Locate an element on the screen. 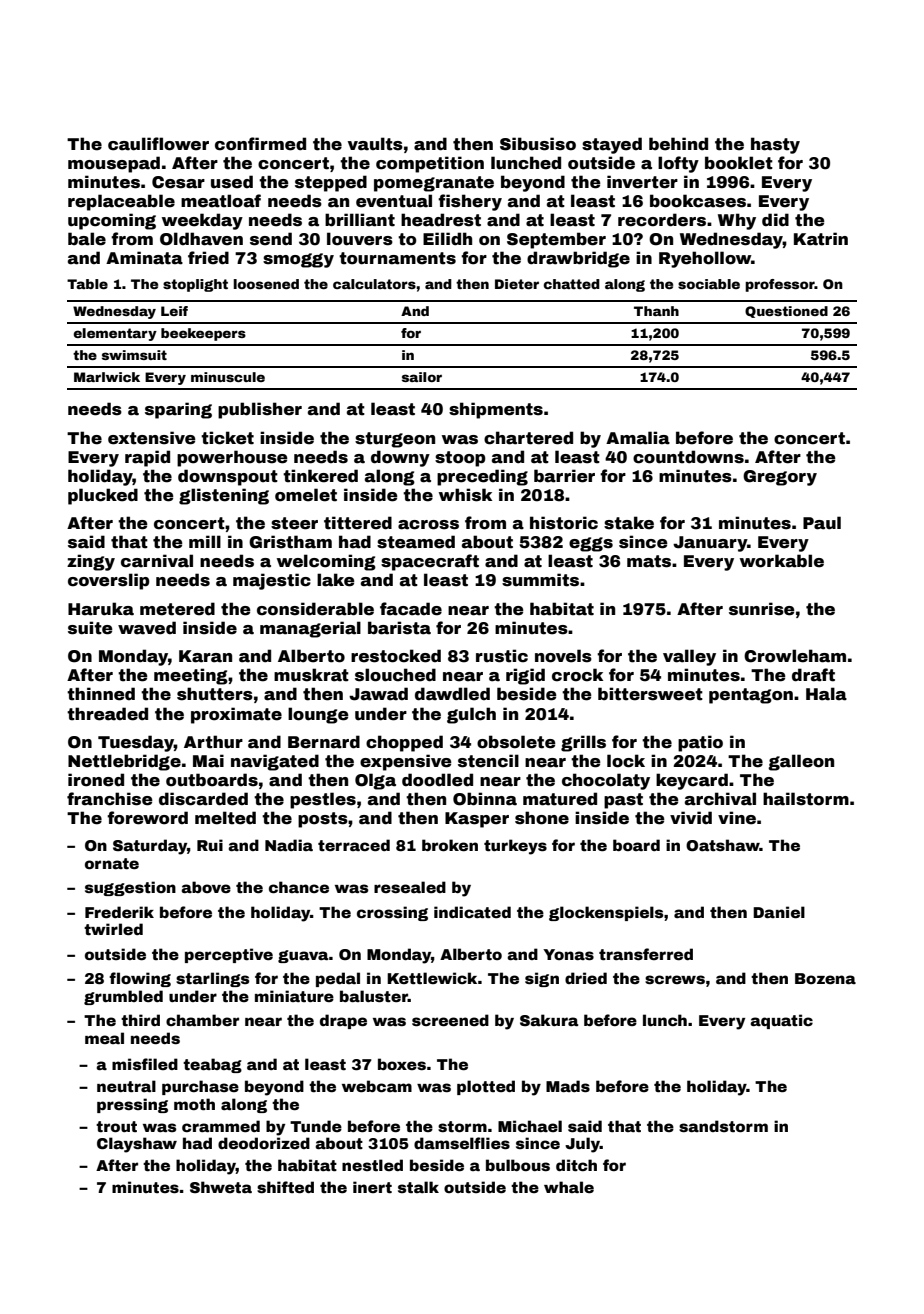 This screenshot has width=924, height=1314. Eilidh is located at coordinates (447, 239).
